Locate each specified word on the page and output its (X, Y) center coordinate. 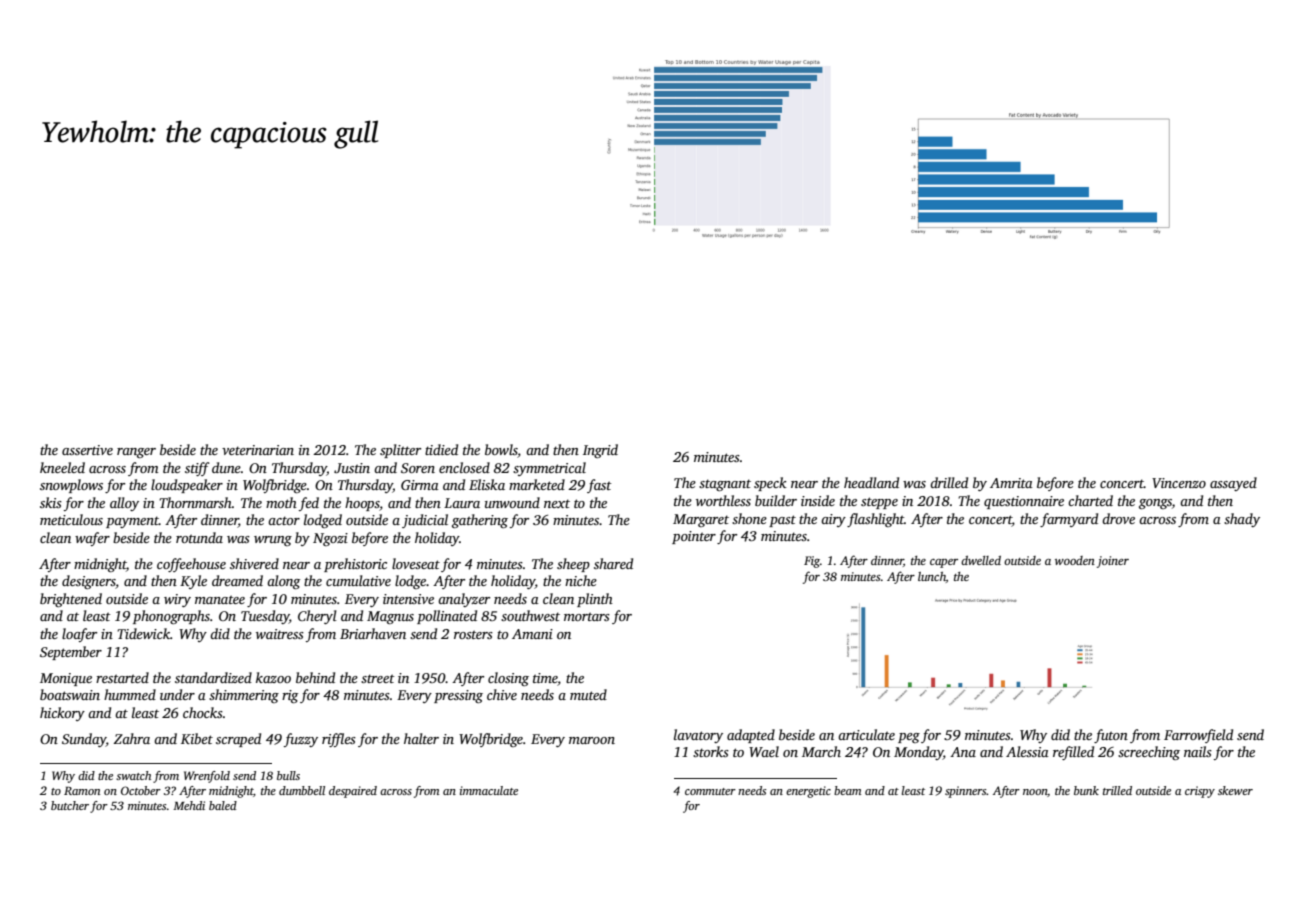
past (782, 521)
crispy (1200, 792)
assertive (87, 450)
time (545, 678)
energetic (808, 792)
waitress (280, 634)
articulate (866, 734)
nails (1198, 751)
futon (1111, 736)
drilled (949, 482)
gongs (1155, 504)
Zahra (131, 738)
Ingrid (600, 451)
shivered (254, 563)
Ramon (82, 791)
